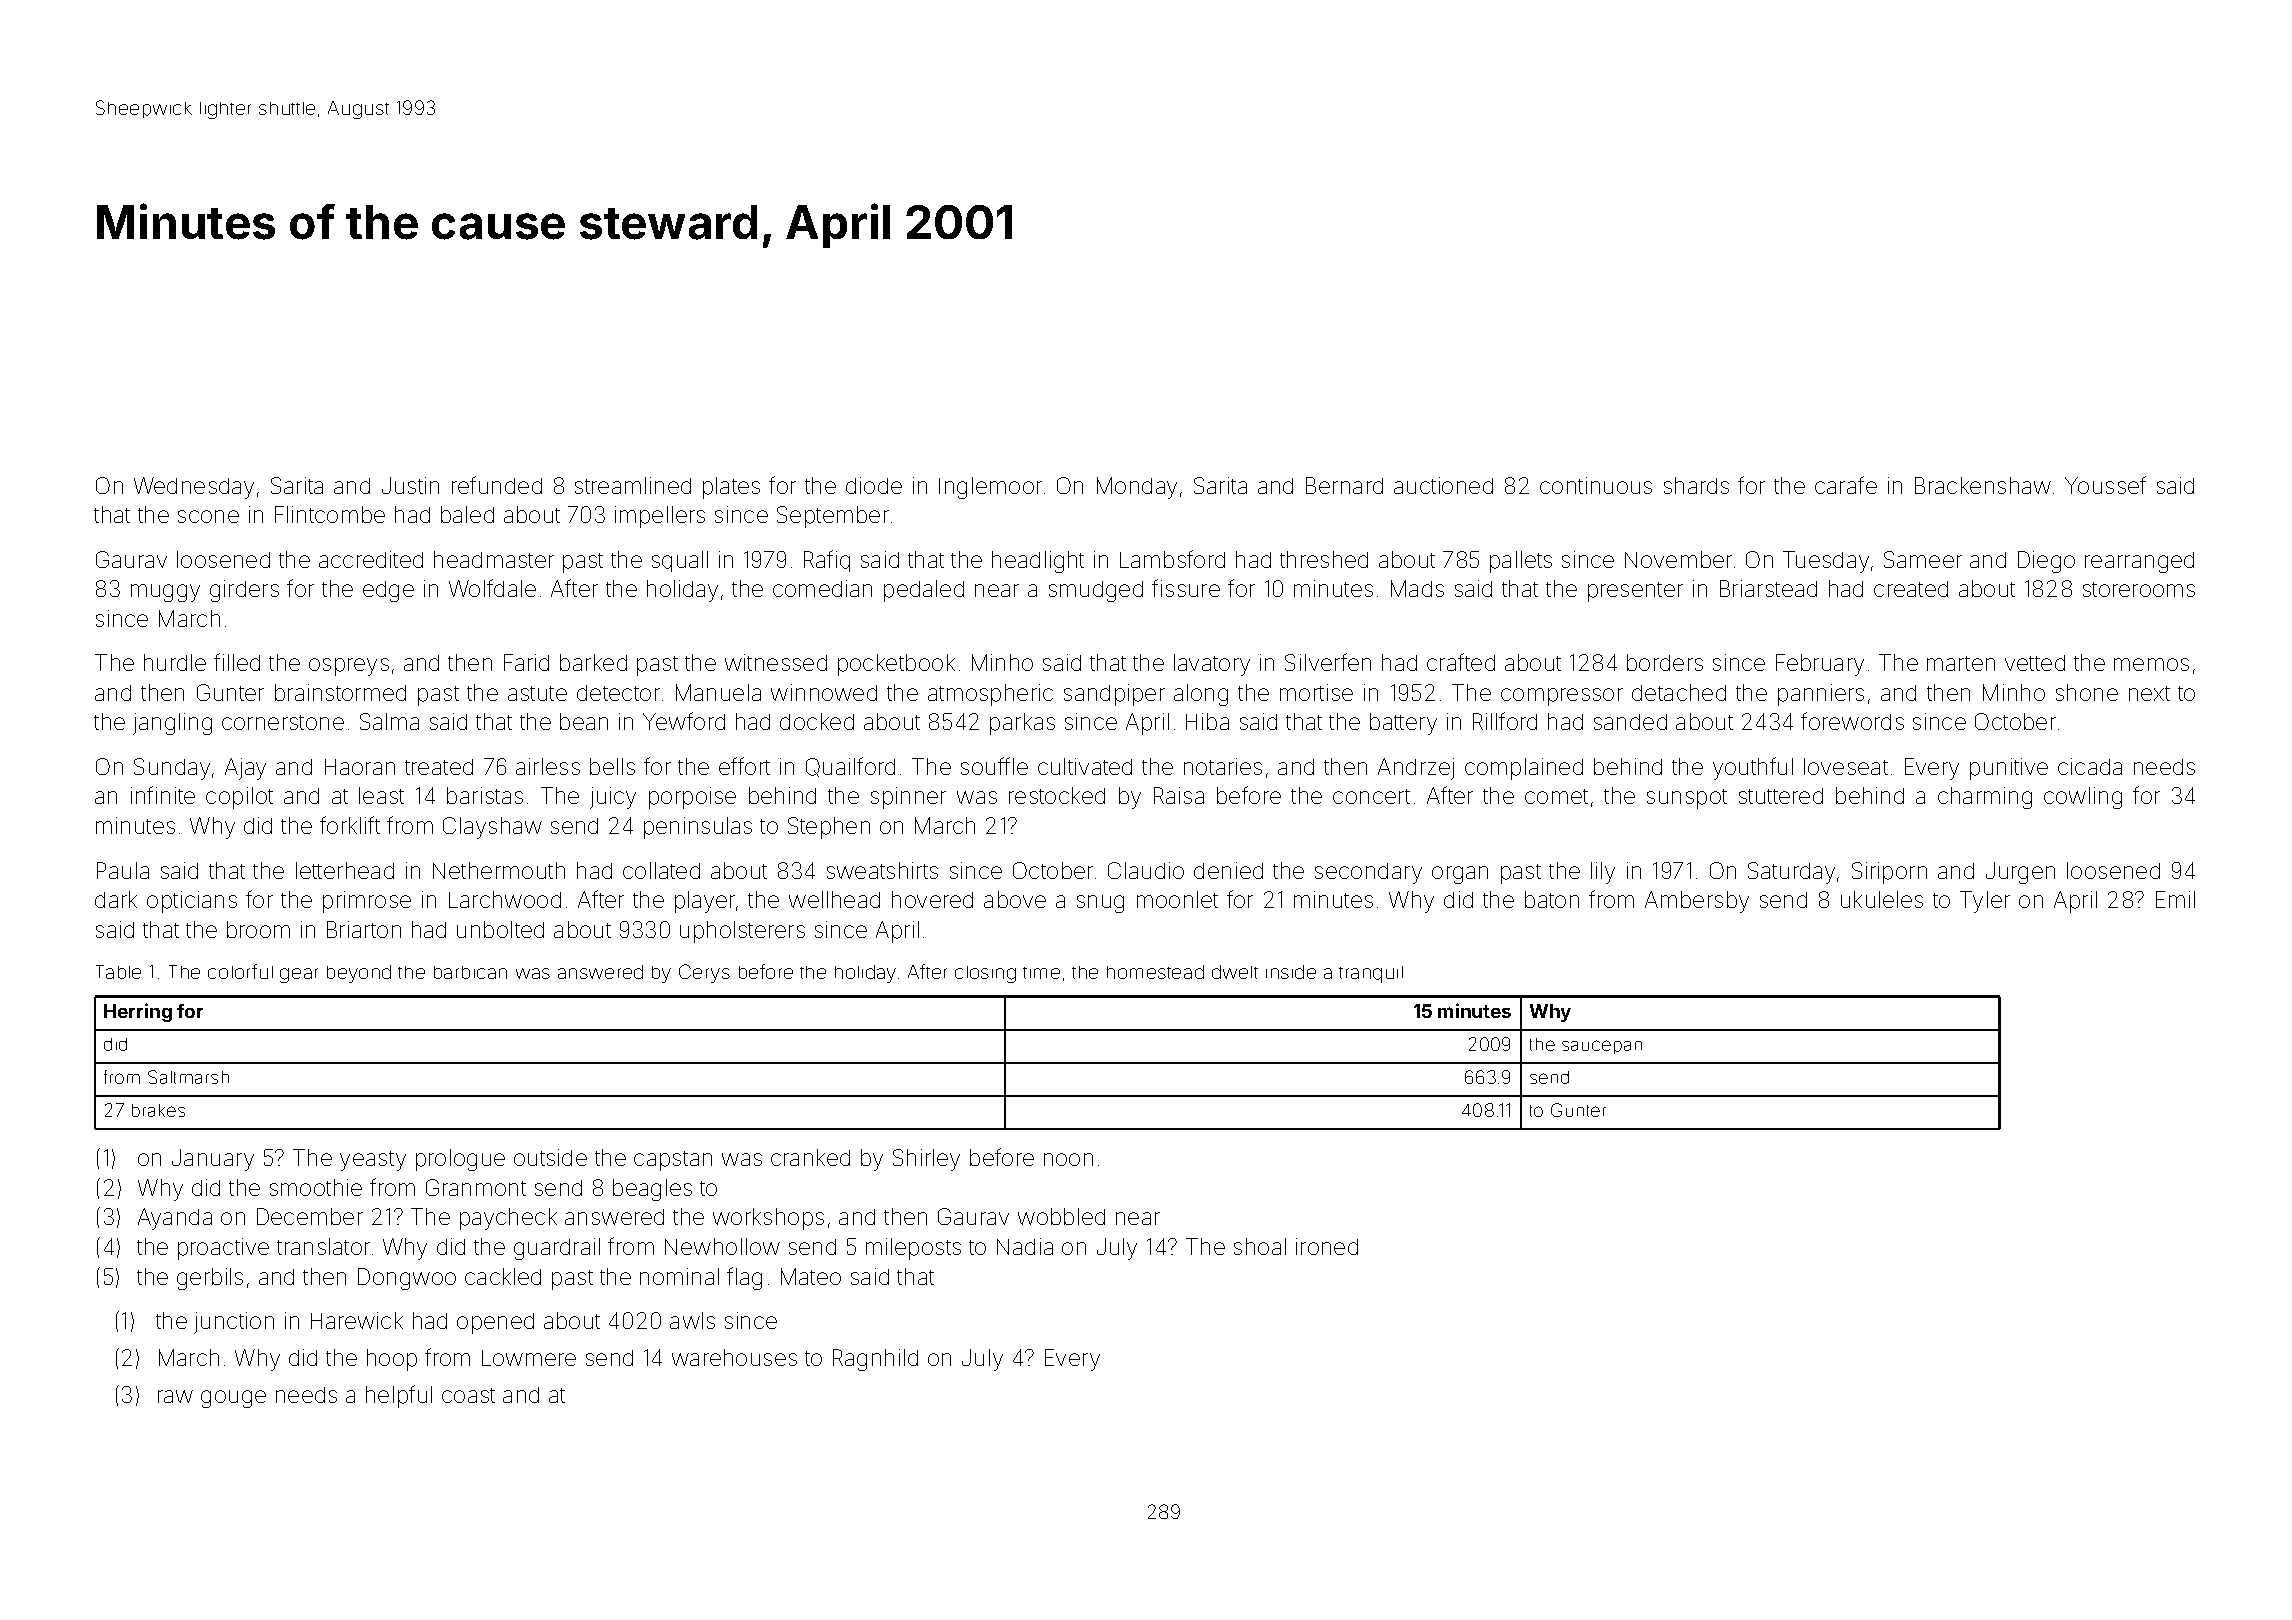 The width and height of the screenshot is (2292, 1620). I want to click on tranquil, so click(1371, 974).
